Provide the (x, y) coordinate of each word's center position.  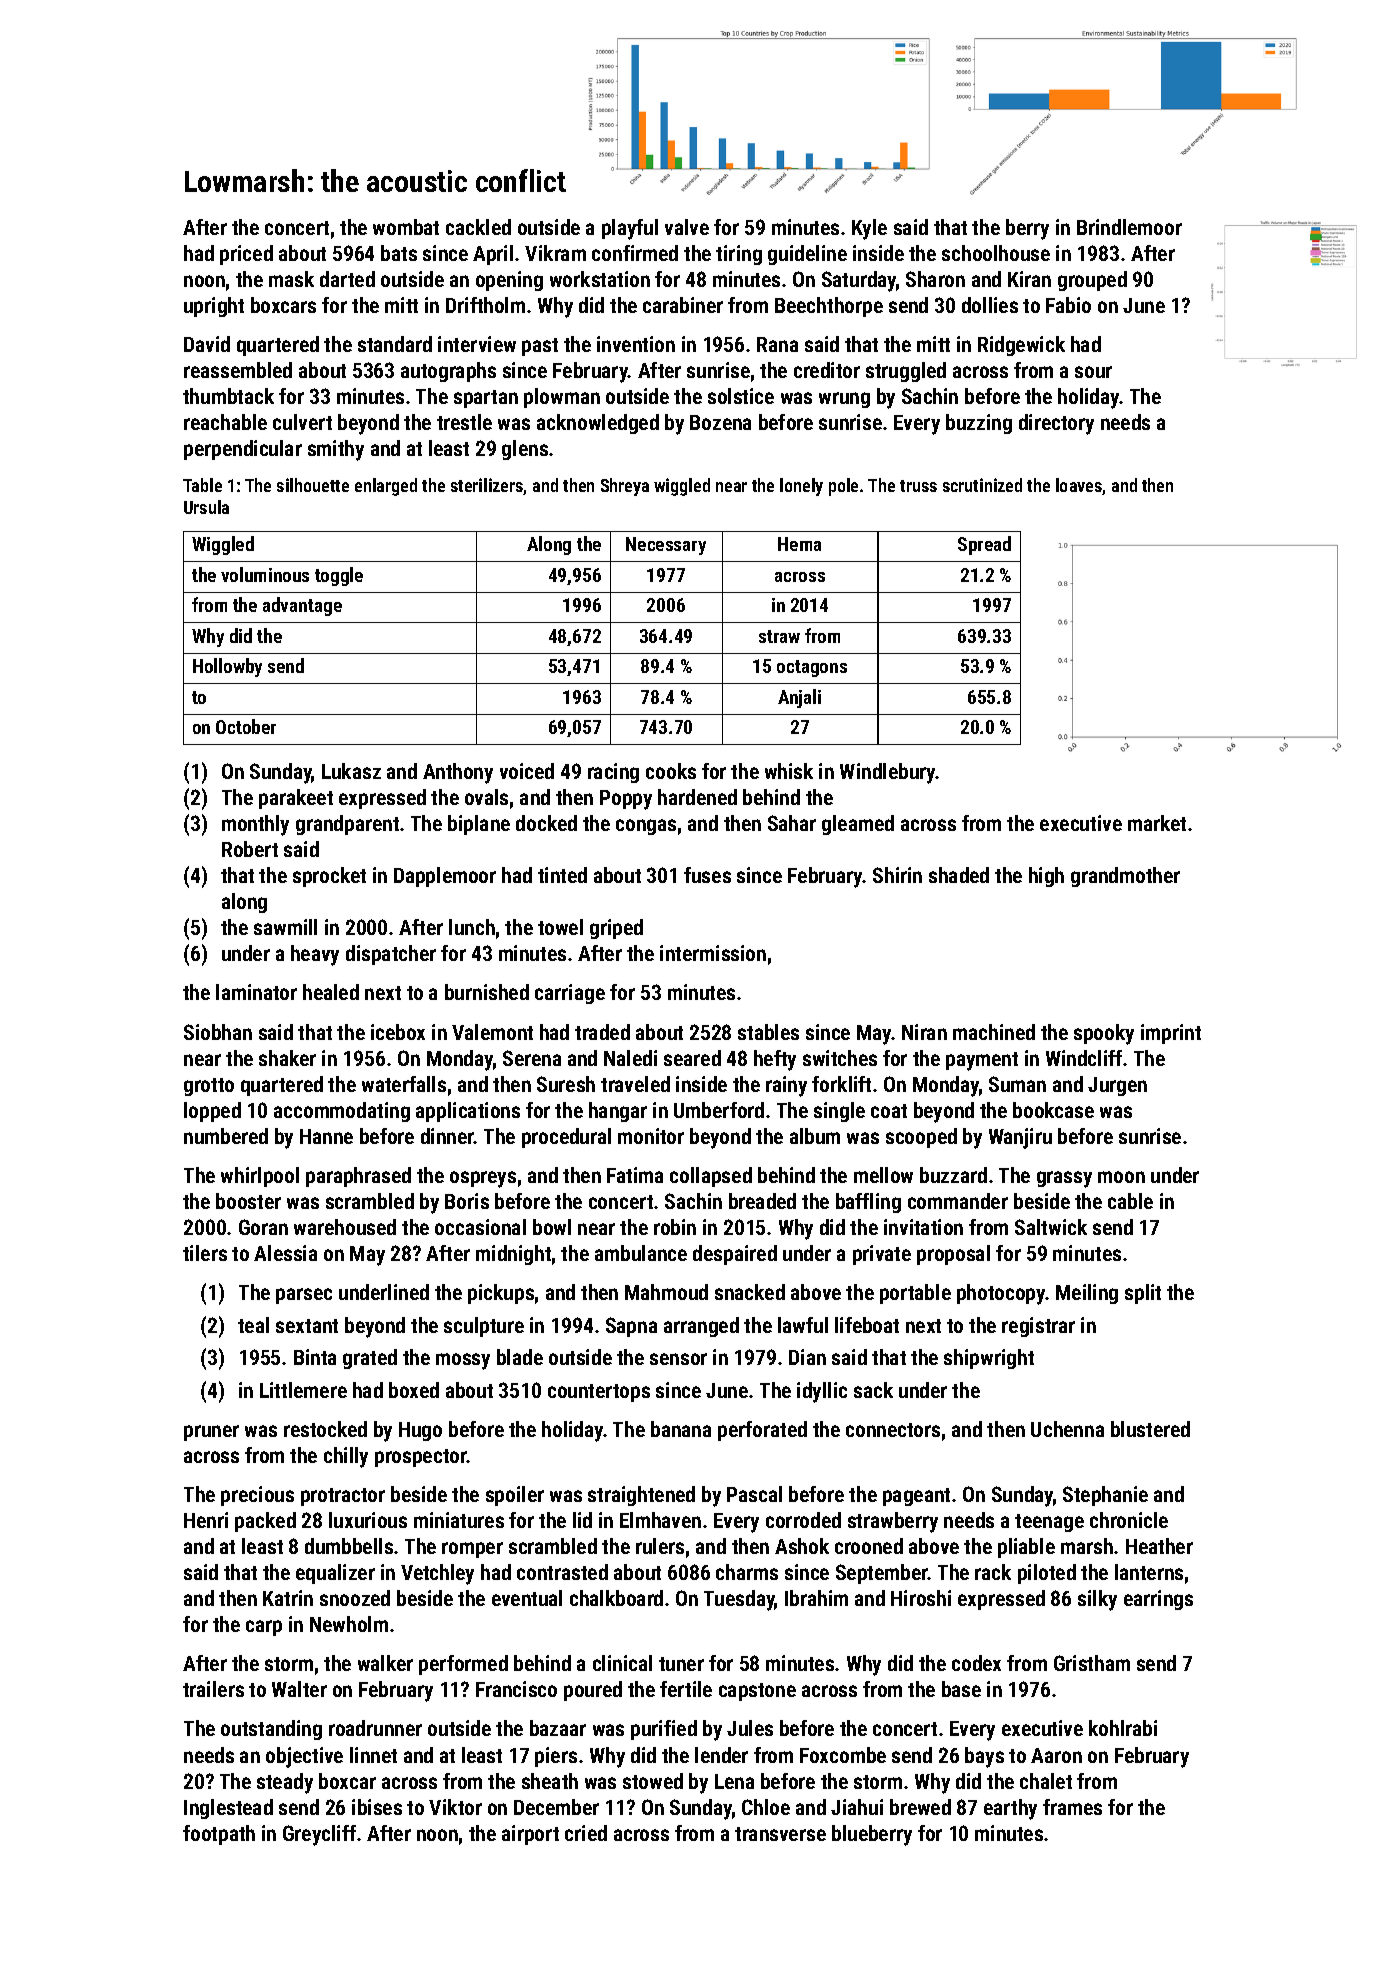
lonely (801, 487)
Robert (250, 849)
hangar (618, 1112)
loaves (1079, 486)
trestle (464, 422)
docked (546, 823)
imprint (1171, 1034)
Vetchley (437, 1574)
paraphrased (358, 1177)
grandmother (1125, 877)
